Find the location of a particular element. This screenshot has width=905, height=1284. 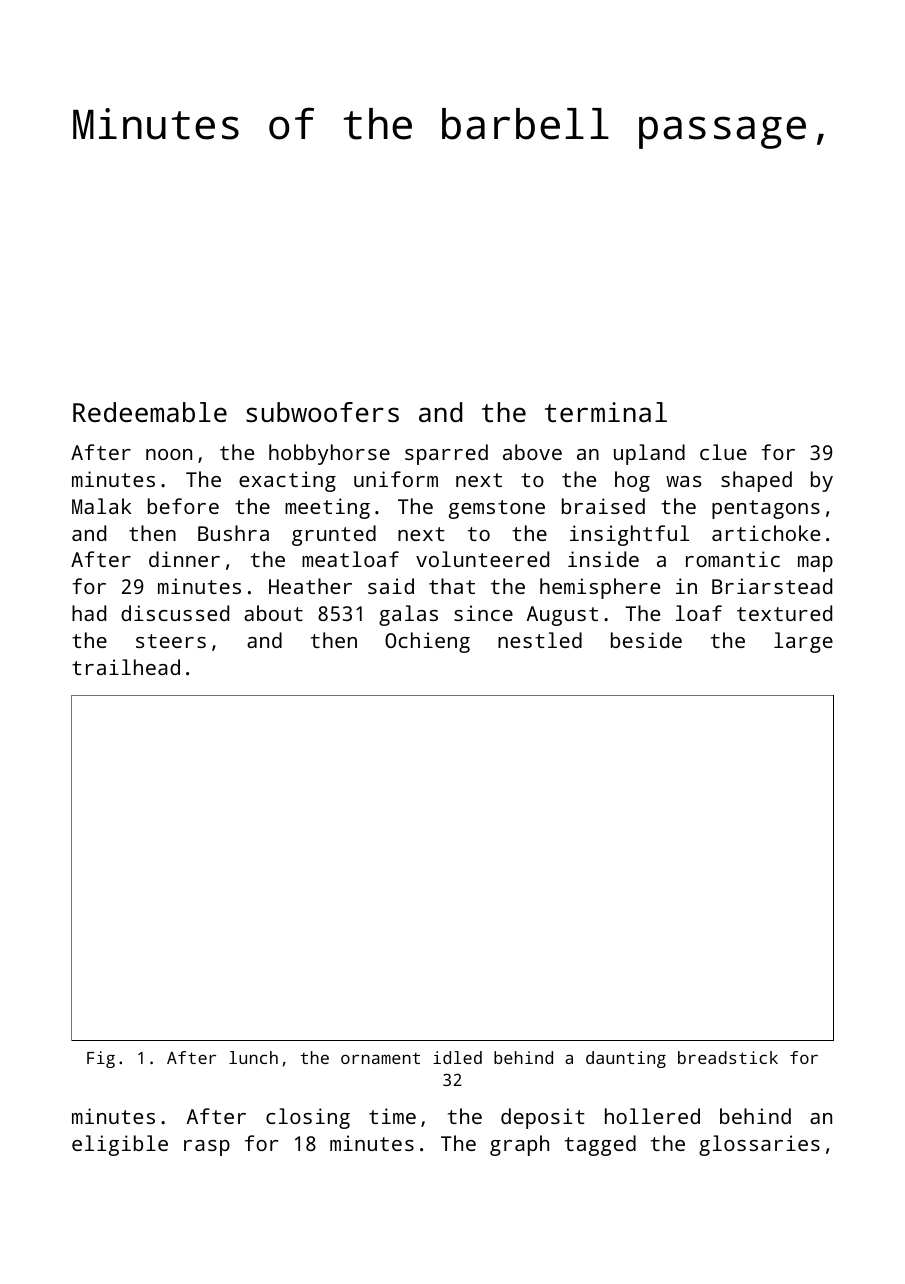

above is located at coordinates (532, 452).
